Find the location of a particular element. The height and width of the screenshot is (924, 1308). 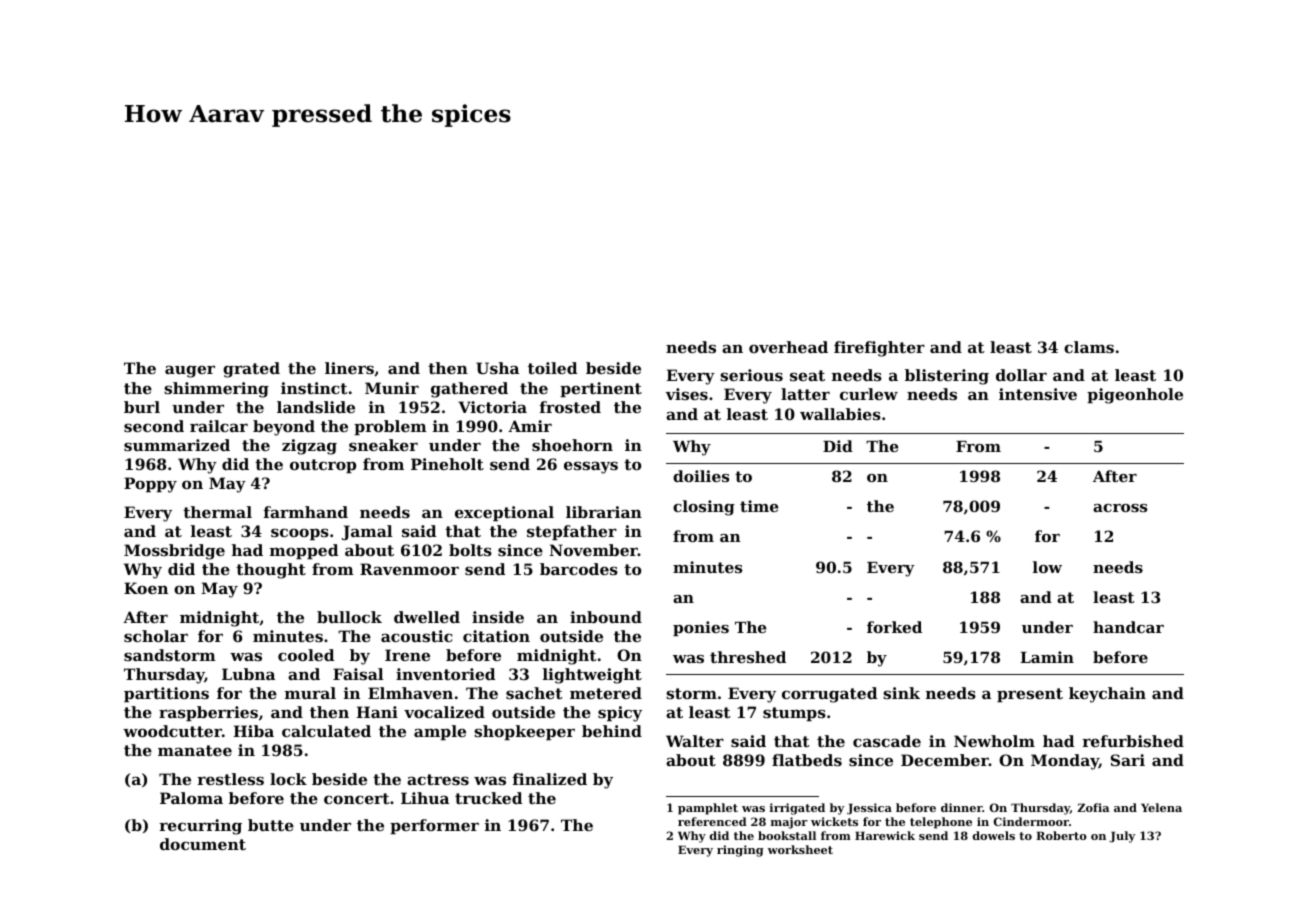

stepfather is located at coordinates (572, 532).
